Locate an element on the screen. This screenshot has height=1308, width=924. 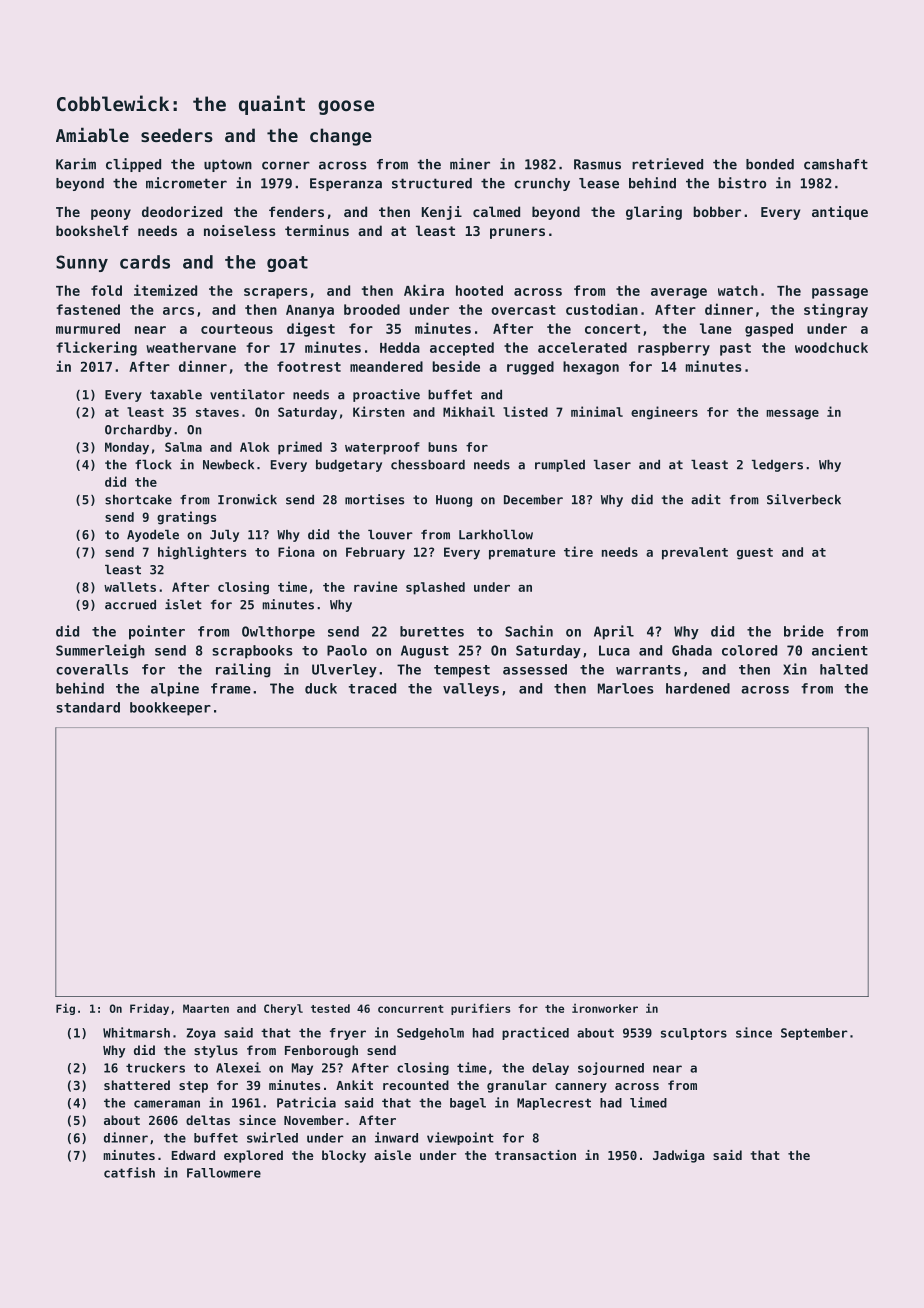
Alexei is located at coordinates (238, 1067).
